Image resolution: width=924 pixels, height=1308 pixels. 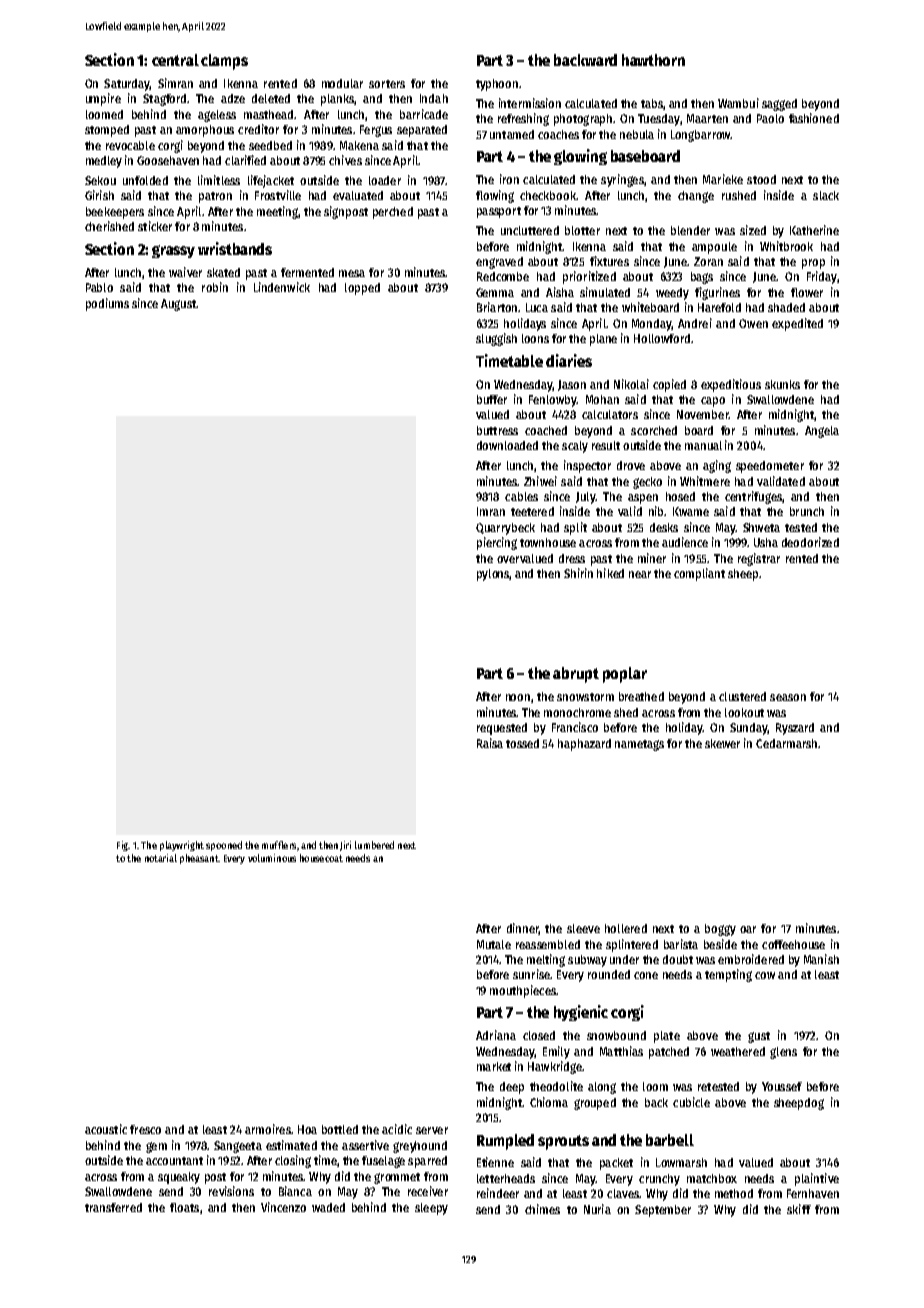 I want to click on playwright, so click(x=182, y=846).
